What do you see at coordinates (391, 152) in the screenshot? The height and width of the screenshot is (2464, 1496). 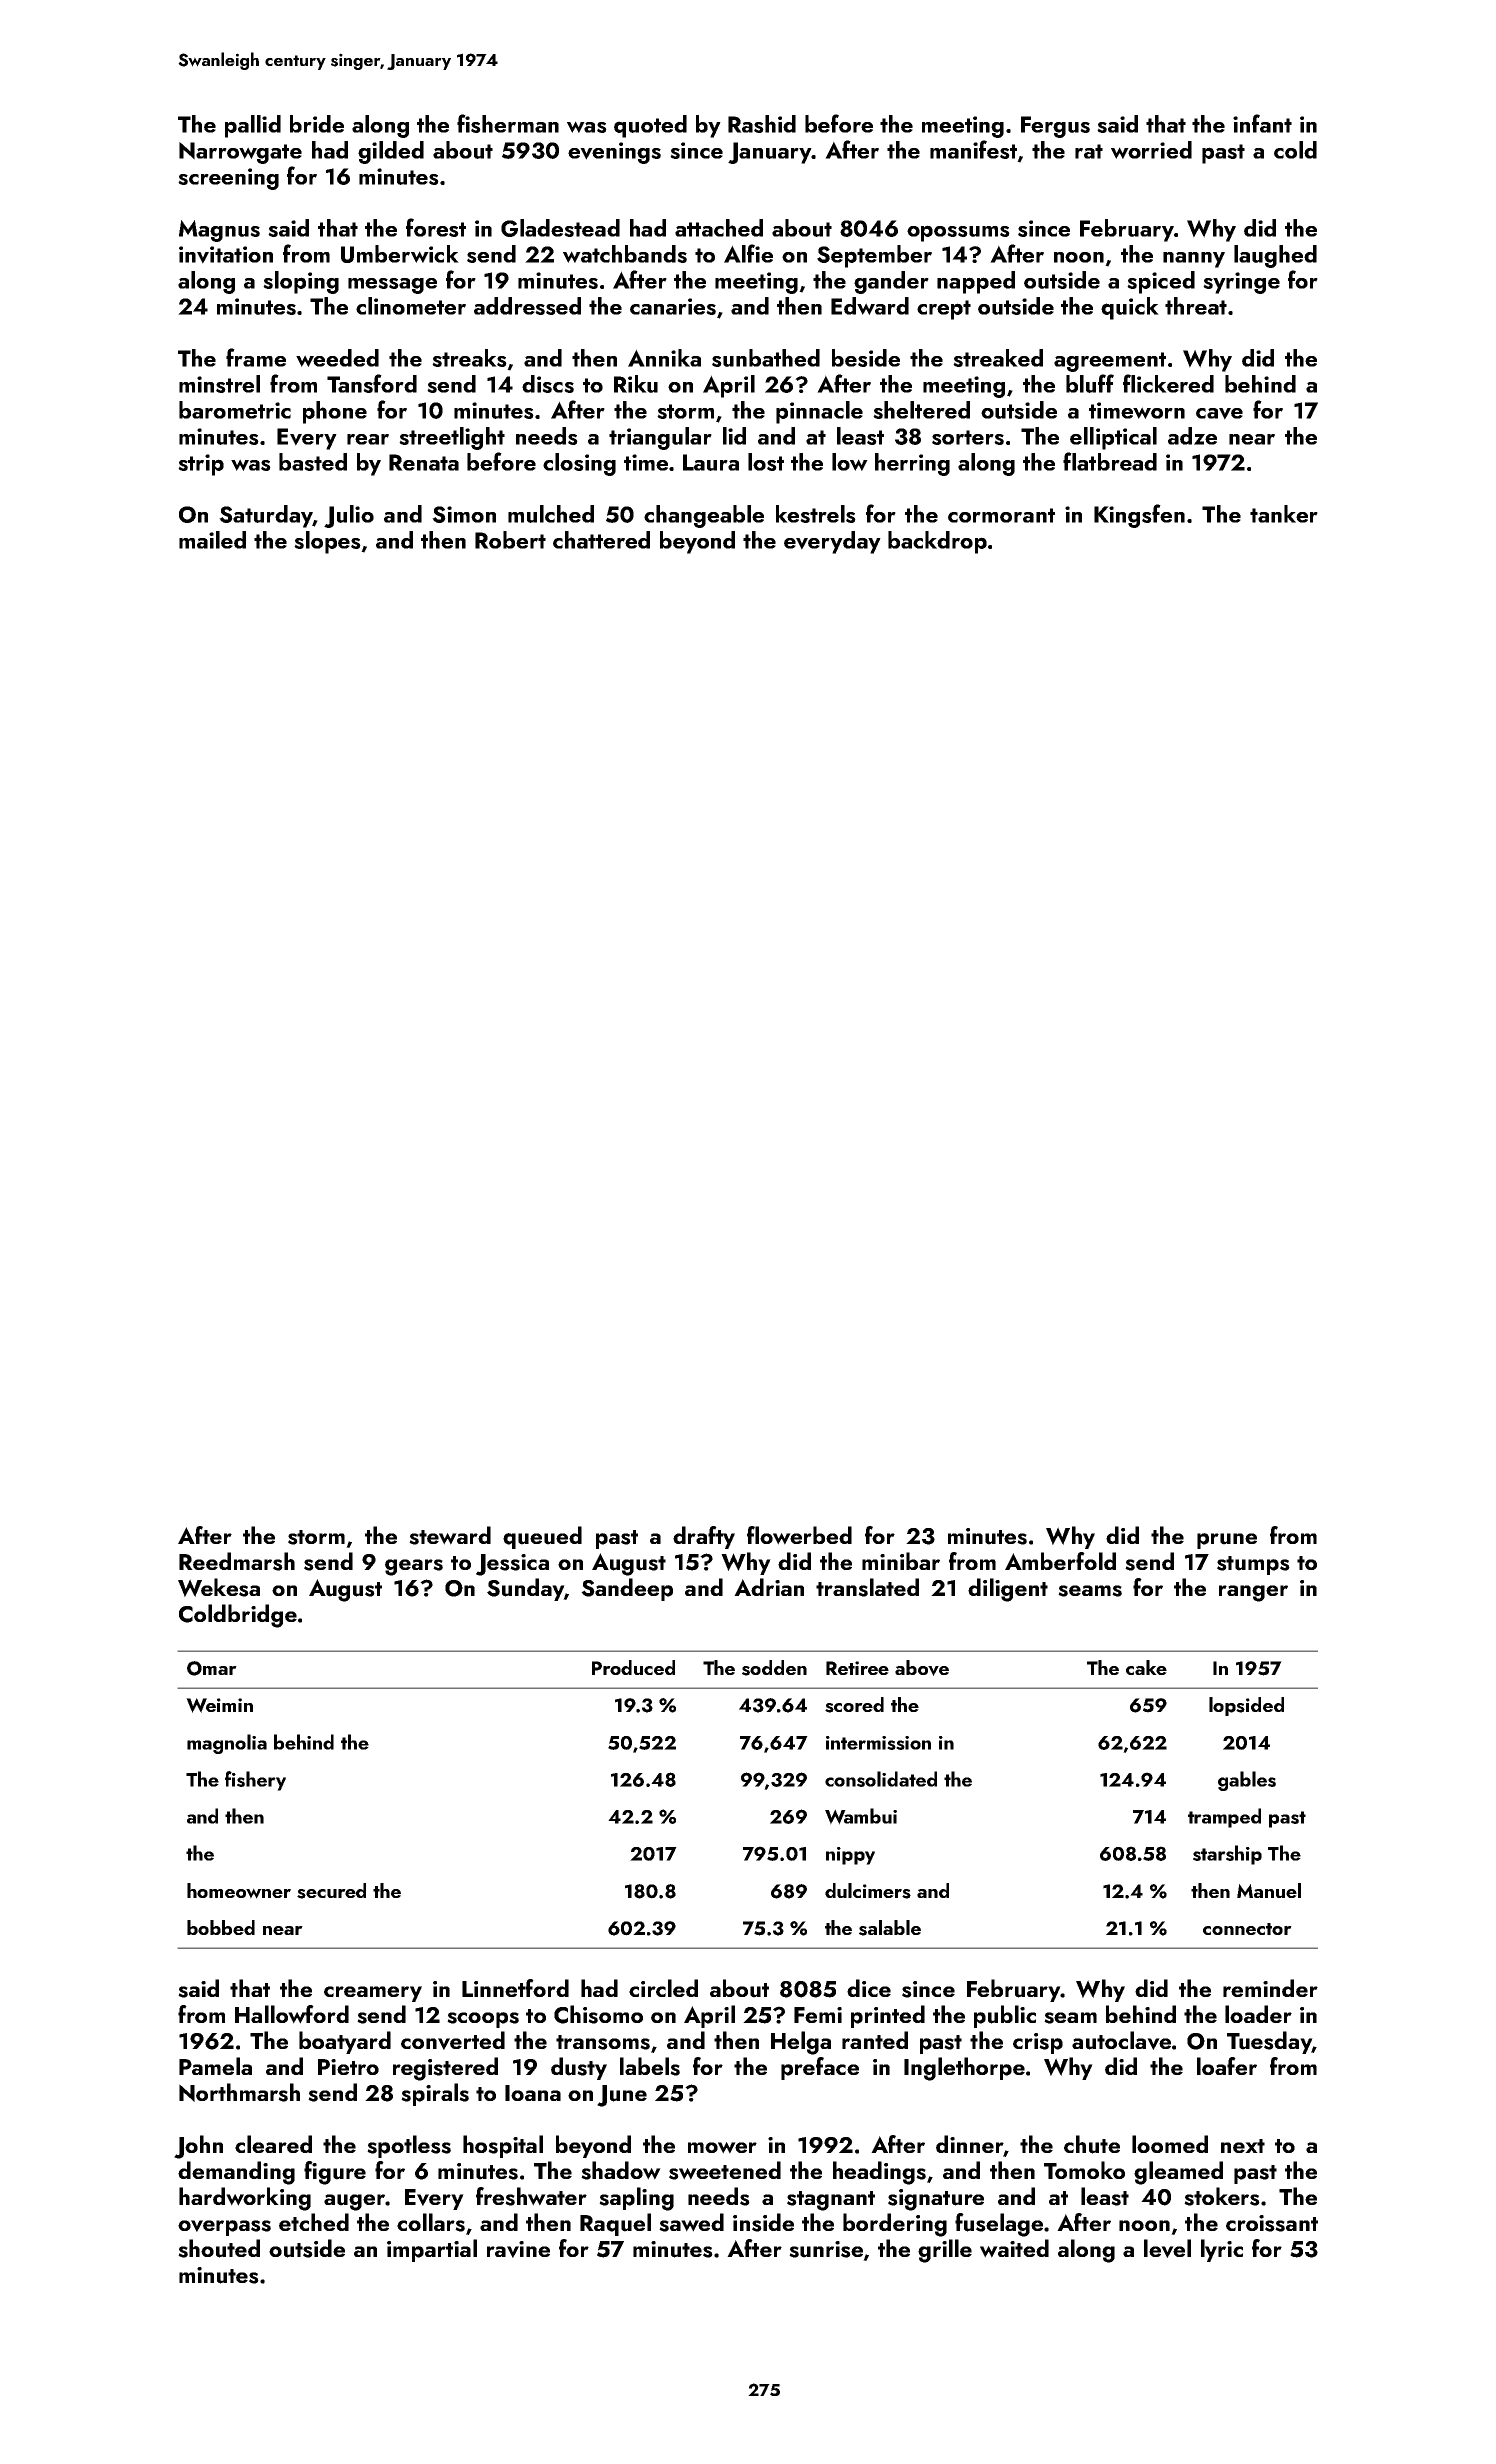 I see `gilded` at bounding box center [391, 152].
